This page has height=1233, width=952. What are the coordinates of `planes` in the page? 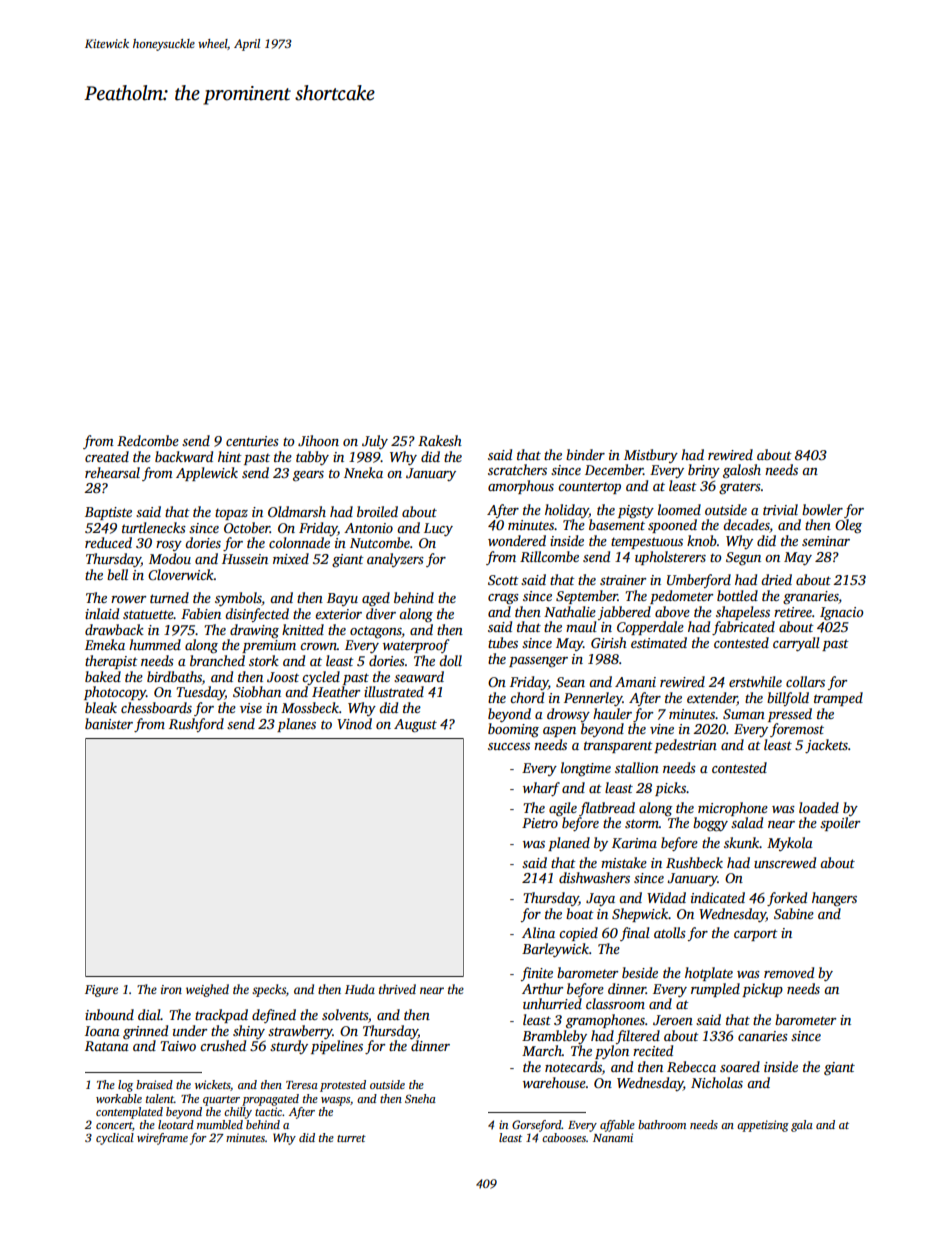 It's located at (296, 725).
